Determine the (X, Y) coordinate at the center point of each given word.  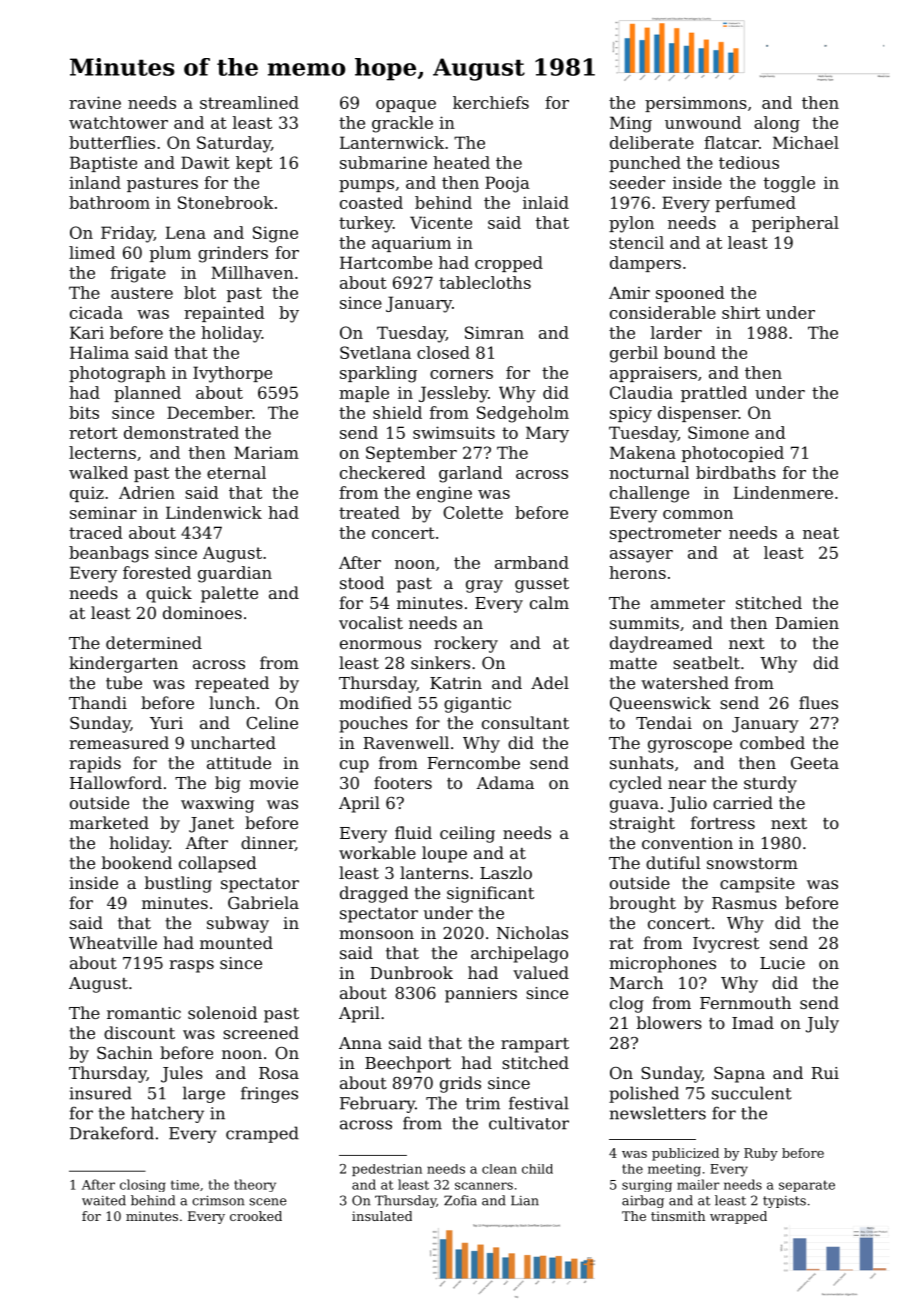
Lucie (782, 963)
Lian (525, 1200)
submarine (383, 162)
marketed (109, 822)
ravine (95, 102)
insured (101, 1093)
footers (403, 782)
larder (676, 332)
